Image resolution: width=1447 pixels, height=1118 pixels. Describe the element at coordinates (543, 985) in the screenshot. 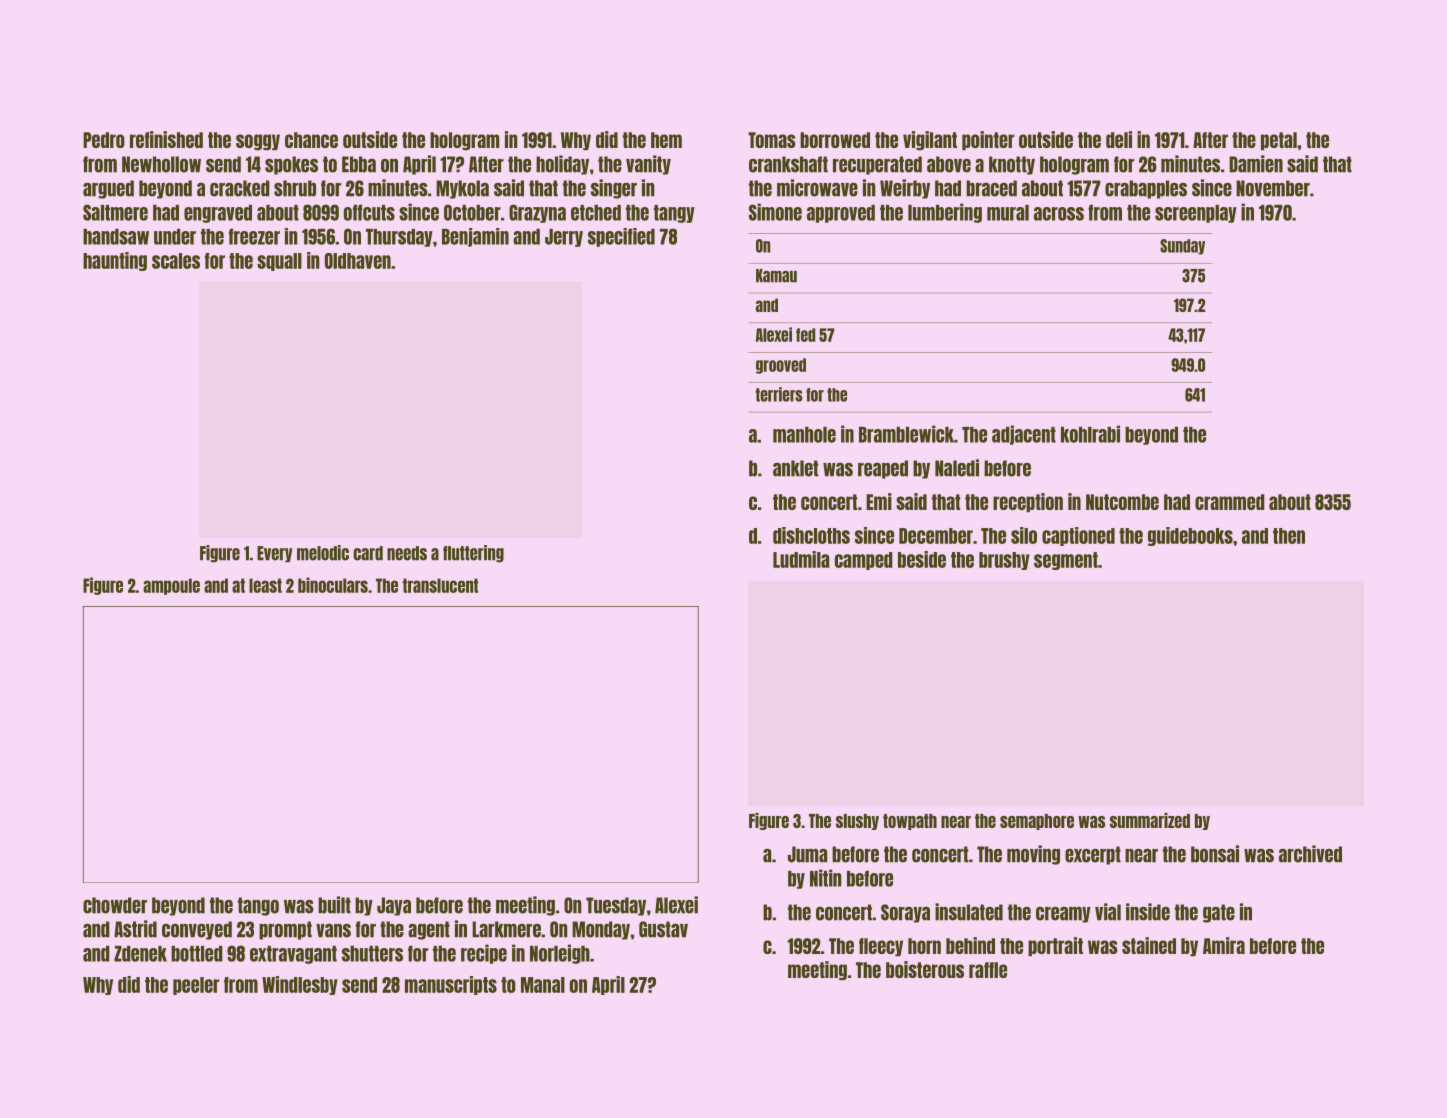

I see `Manal` at that location.
